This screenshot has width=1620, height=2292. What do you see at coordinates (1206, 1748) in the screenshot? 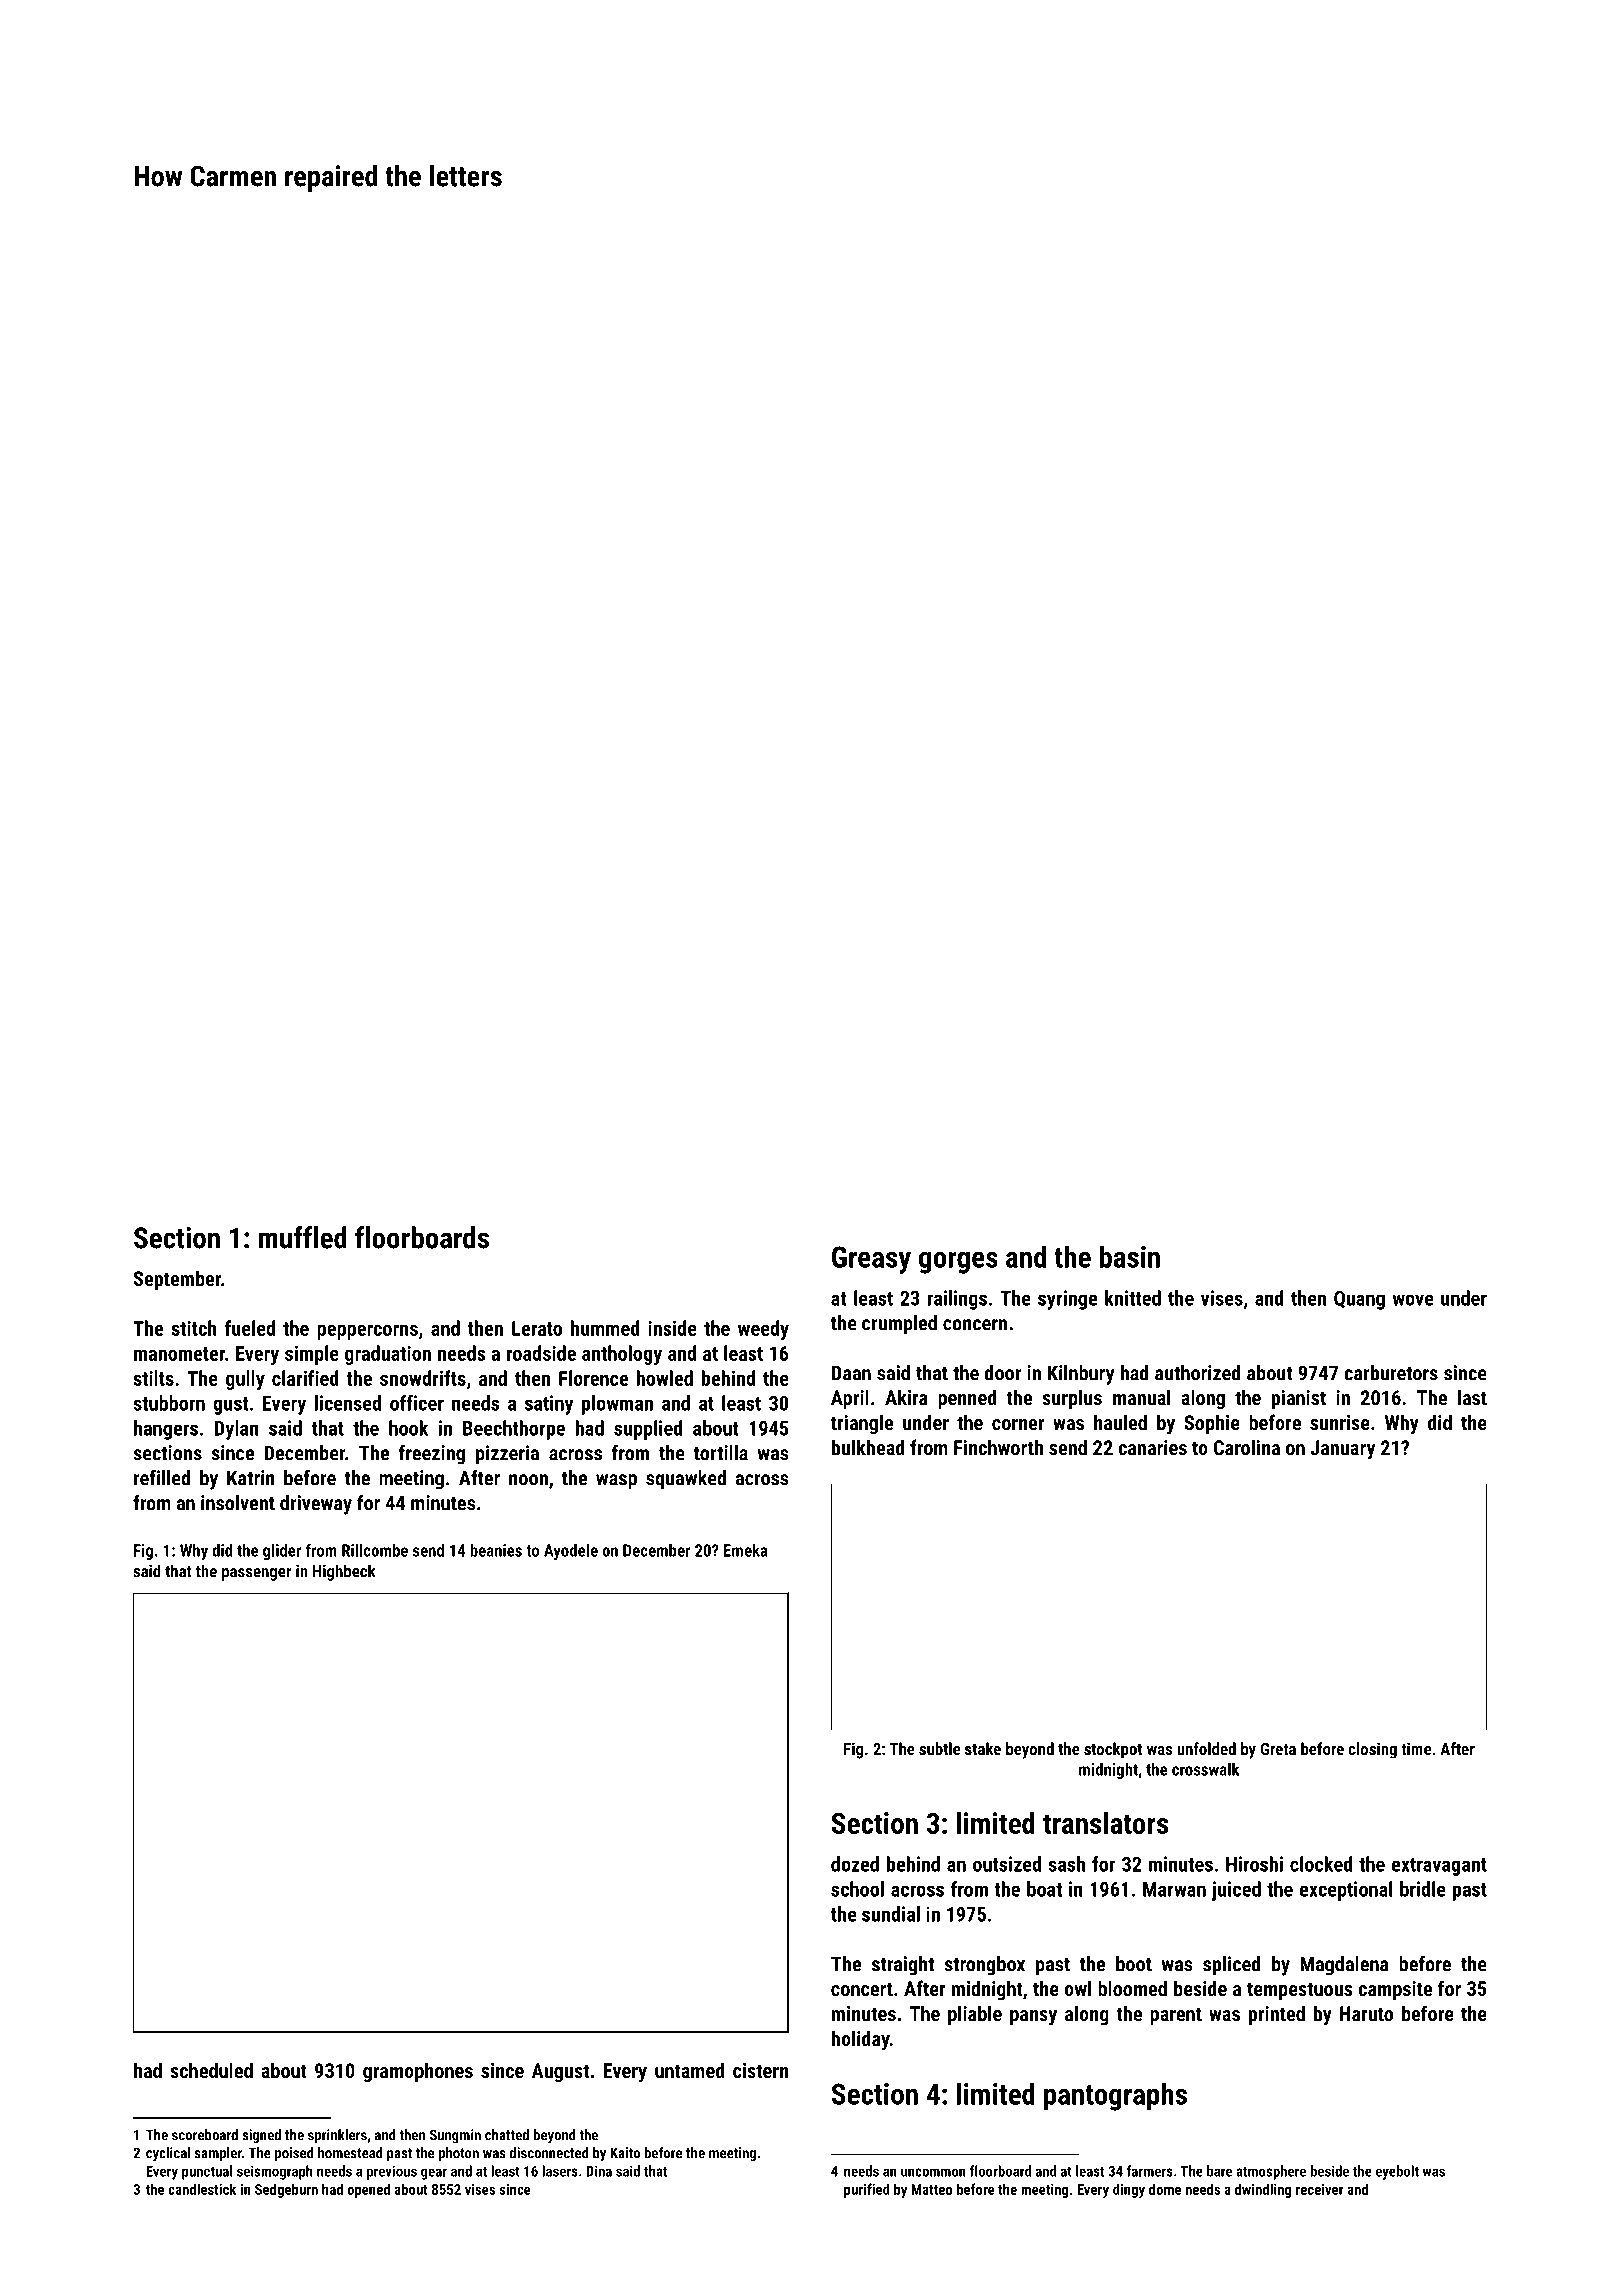
I see `unfolded` at bounding box center [1206, 1748].
